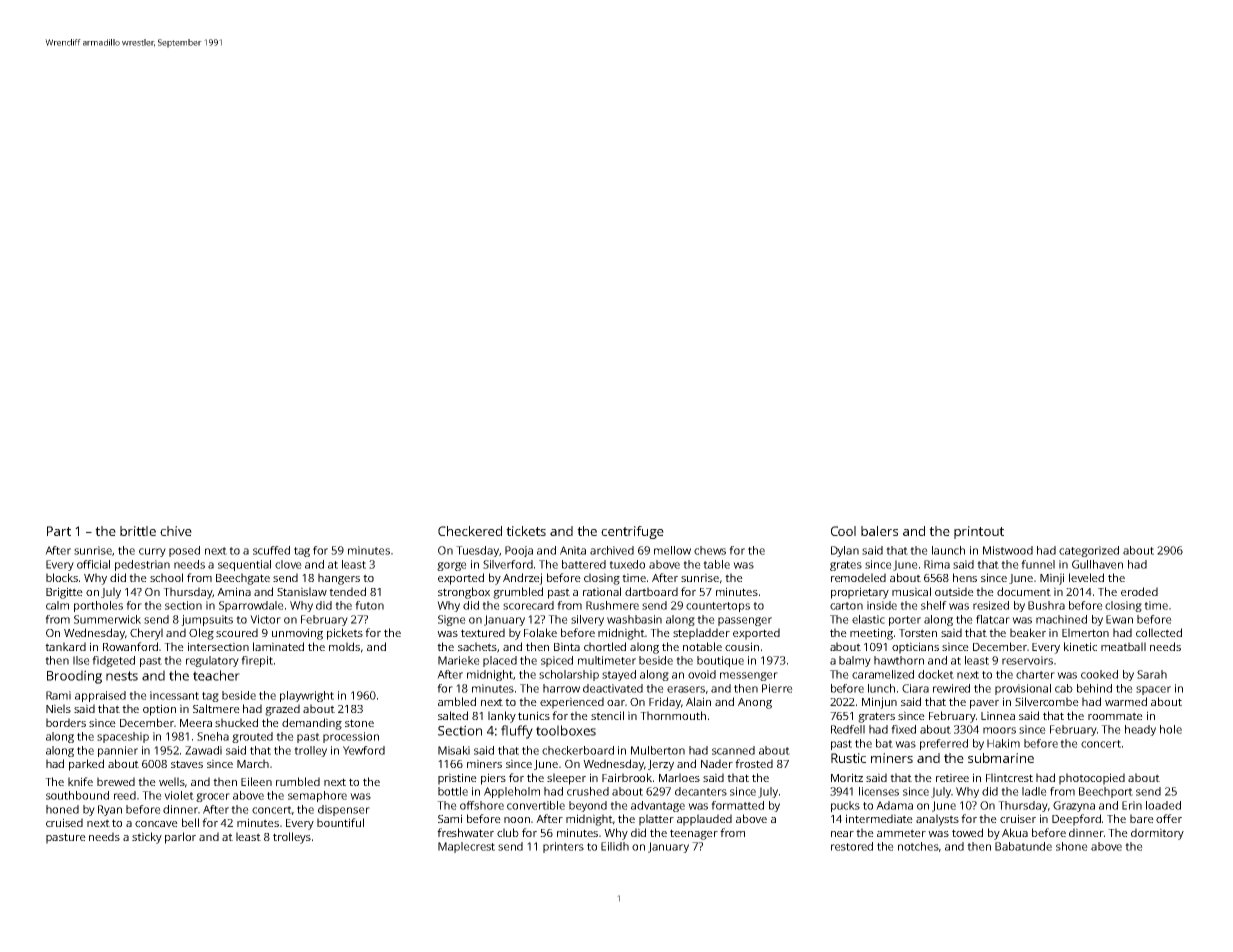 The height and width of the screenshot is (952, 1233). What do you see at coordinates (288, 564) in the screenshot?
I see `clove` at bounding box center [288, 564].
